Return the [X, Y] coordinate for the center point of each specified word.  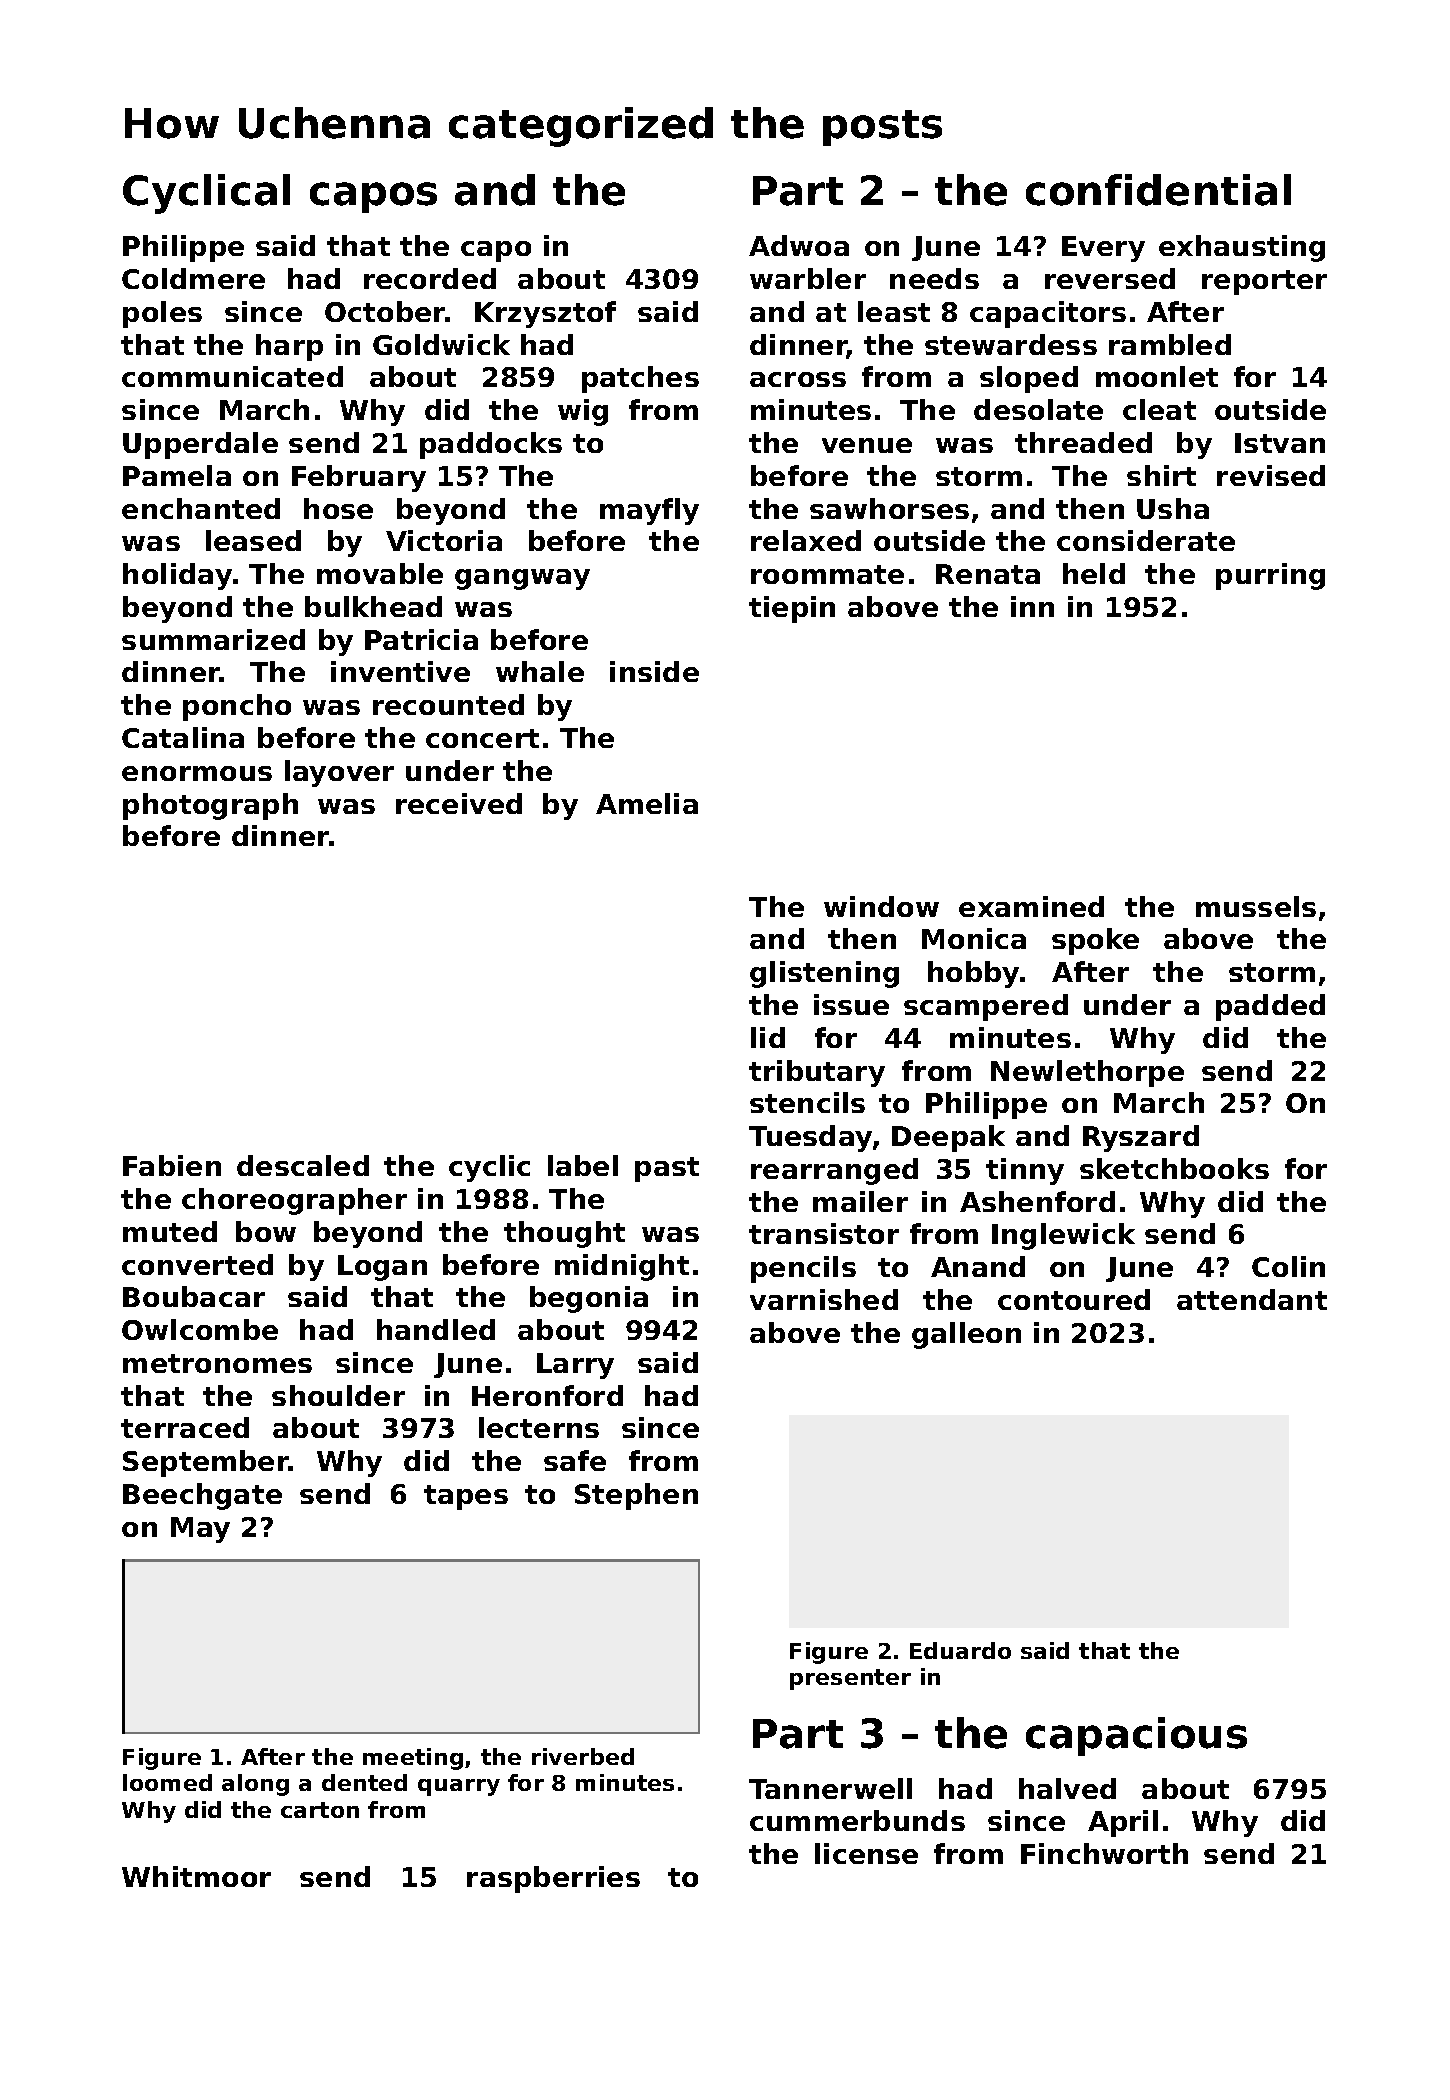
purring [1270, 576]
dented [364, 1782]
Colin [1288, 1266]
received [459, 803]
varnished [824, 1299]
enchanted [201, 508]
